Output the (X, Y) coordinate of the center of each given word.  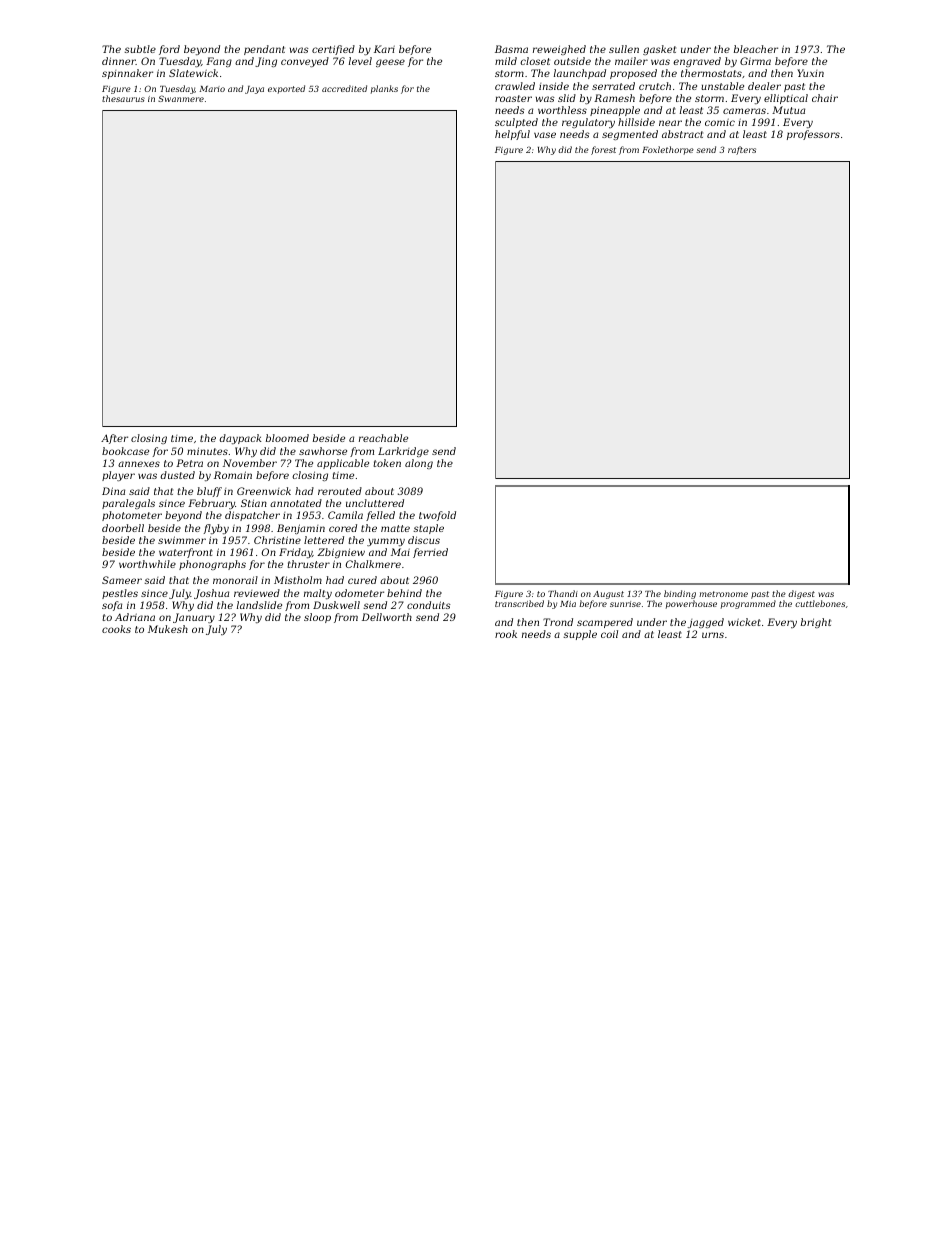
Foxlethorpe (668, 150)
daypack (240, 439)
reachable (383, 438)
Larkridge (403, 452)
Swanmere (181, 98)
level (360, 61)
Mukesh (168, 629)
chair (825, 98)
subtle (140, 49)
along (419, 464)
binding (680, 594)
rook (506, 634)
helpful (512, 135)
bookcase (125, 451)
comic (720, 122)
